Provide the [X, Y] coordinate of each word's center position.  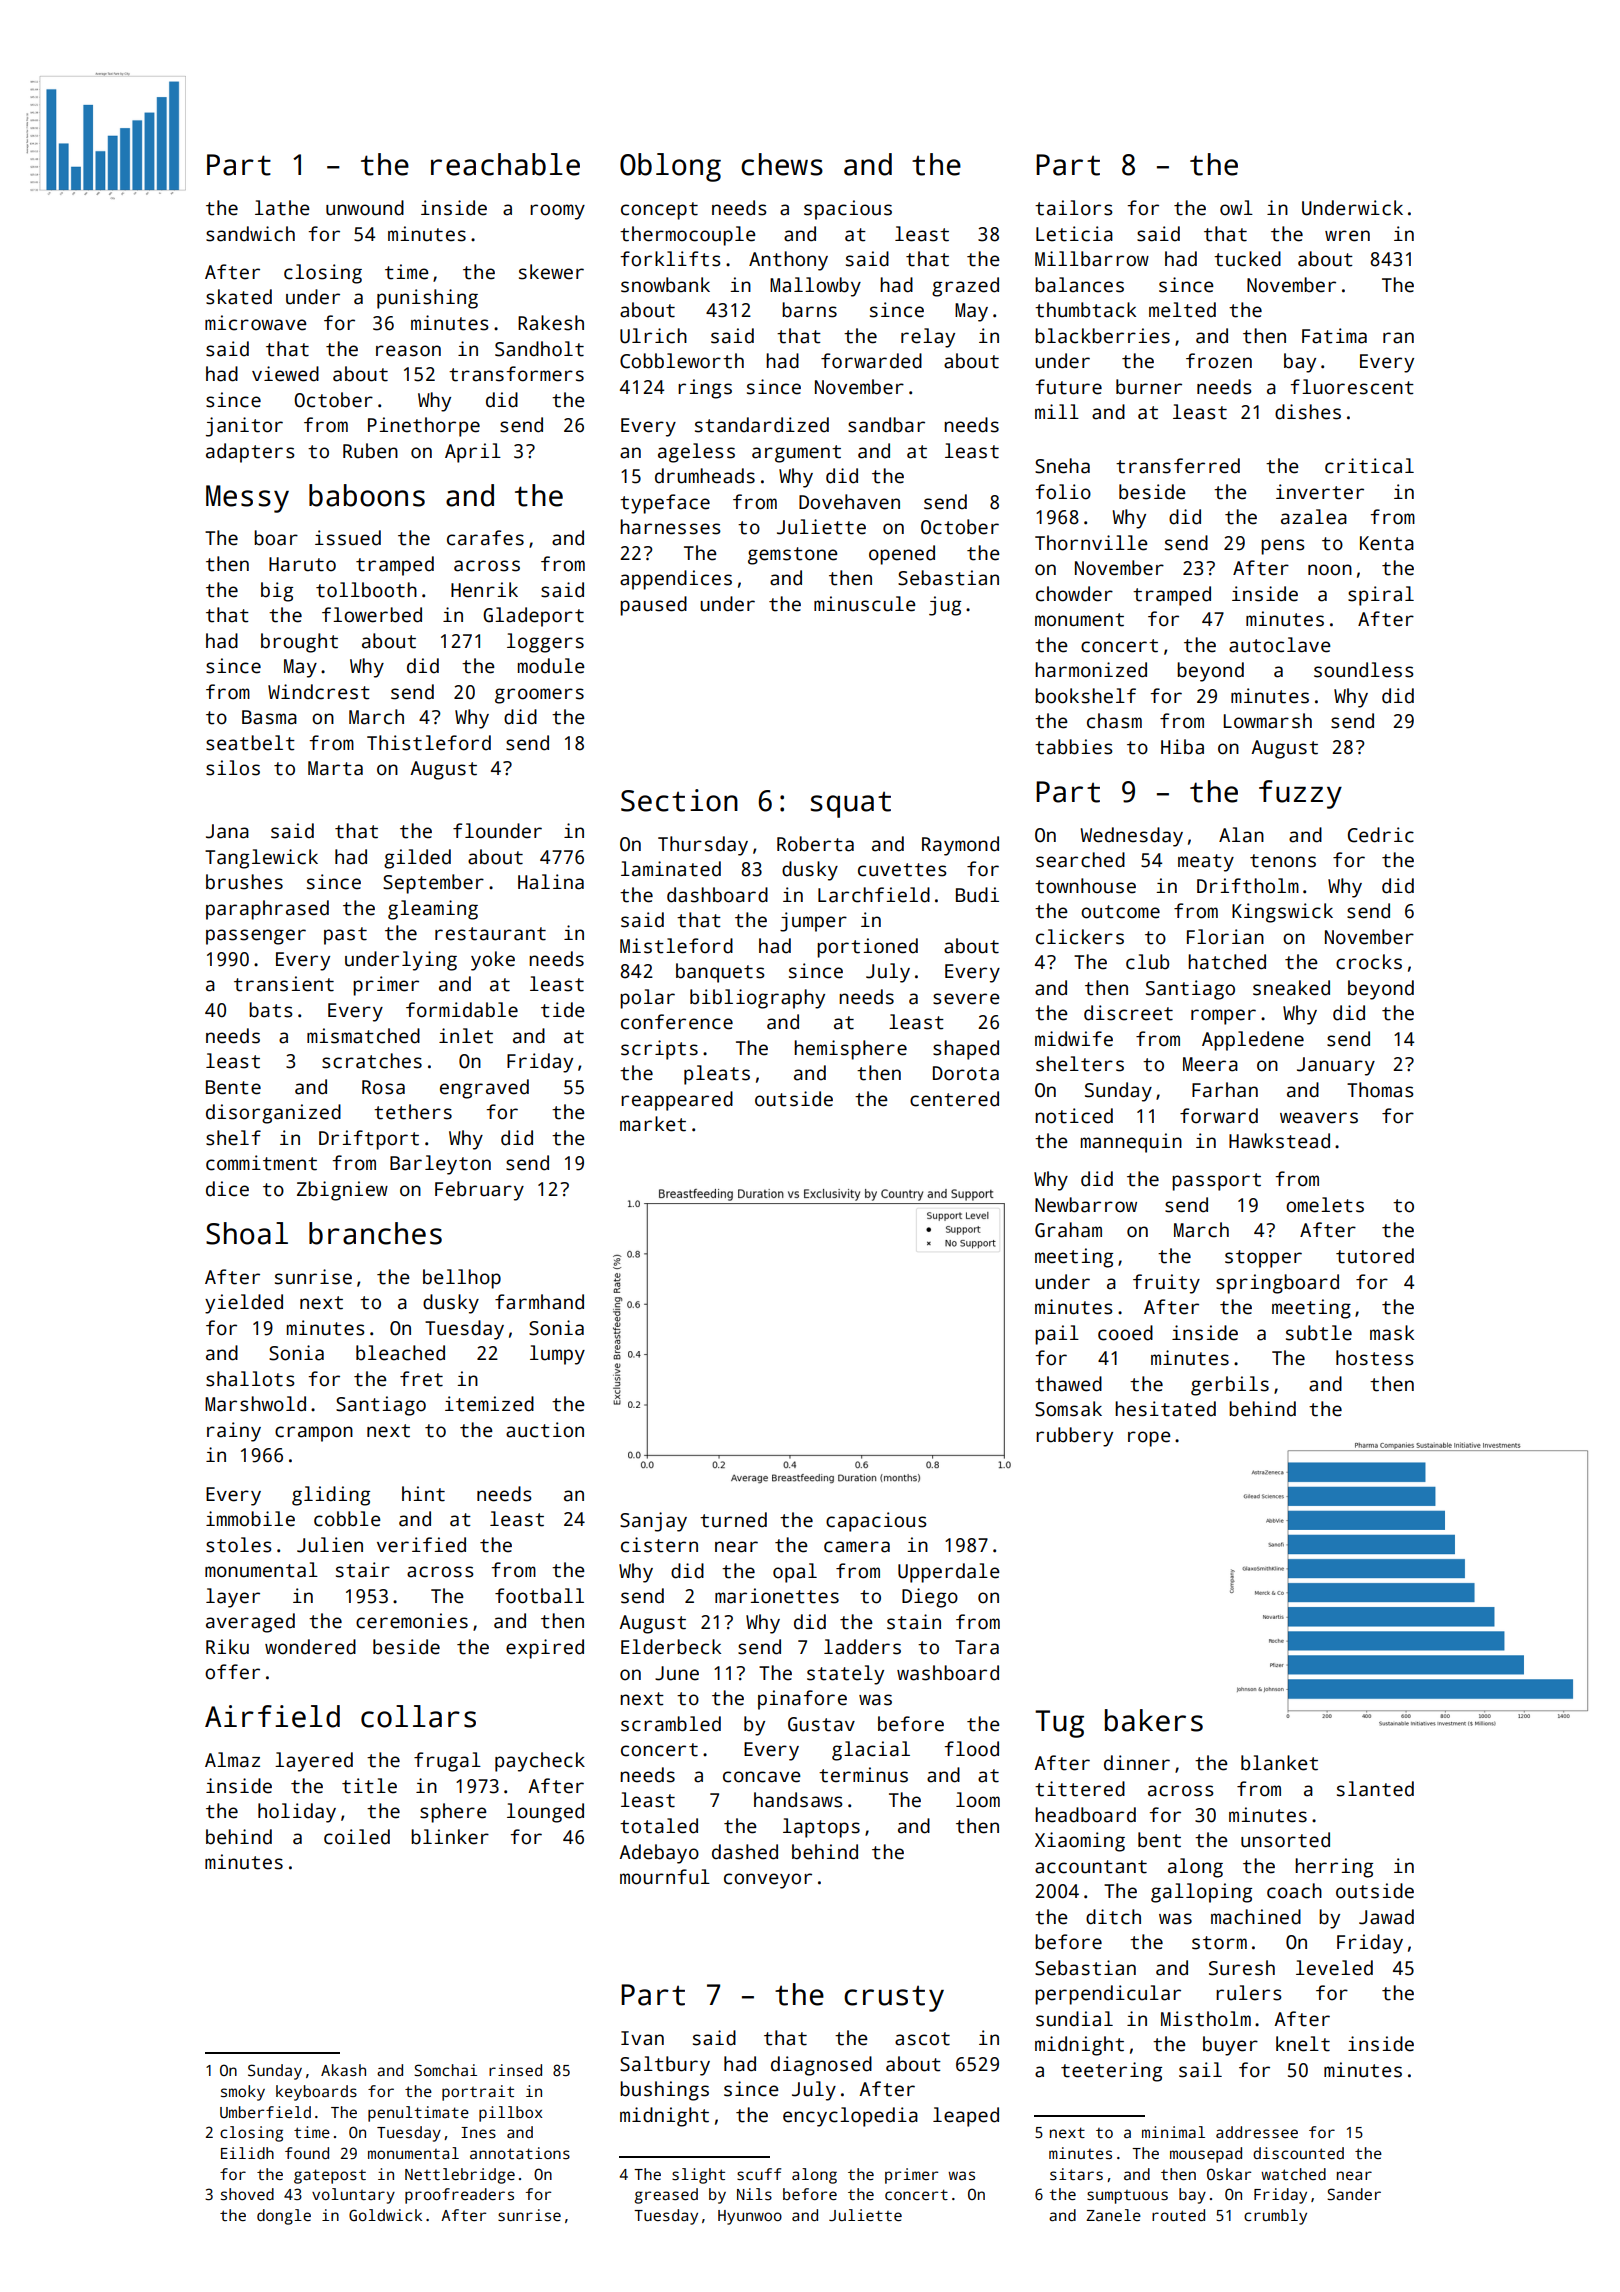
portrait [478, 2093]
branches [375, 1233]
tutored [1375, 1256]
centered [954, 1099]
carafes [485, 538]
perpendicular [1108, 1995]
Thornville [1091, 543]
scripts [659, 1050]
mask [1392, 1333]
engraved [484, 1089]
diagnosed [821, 2066]
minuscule [865, 604]
